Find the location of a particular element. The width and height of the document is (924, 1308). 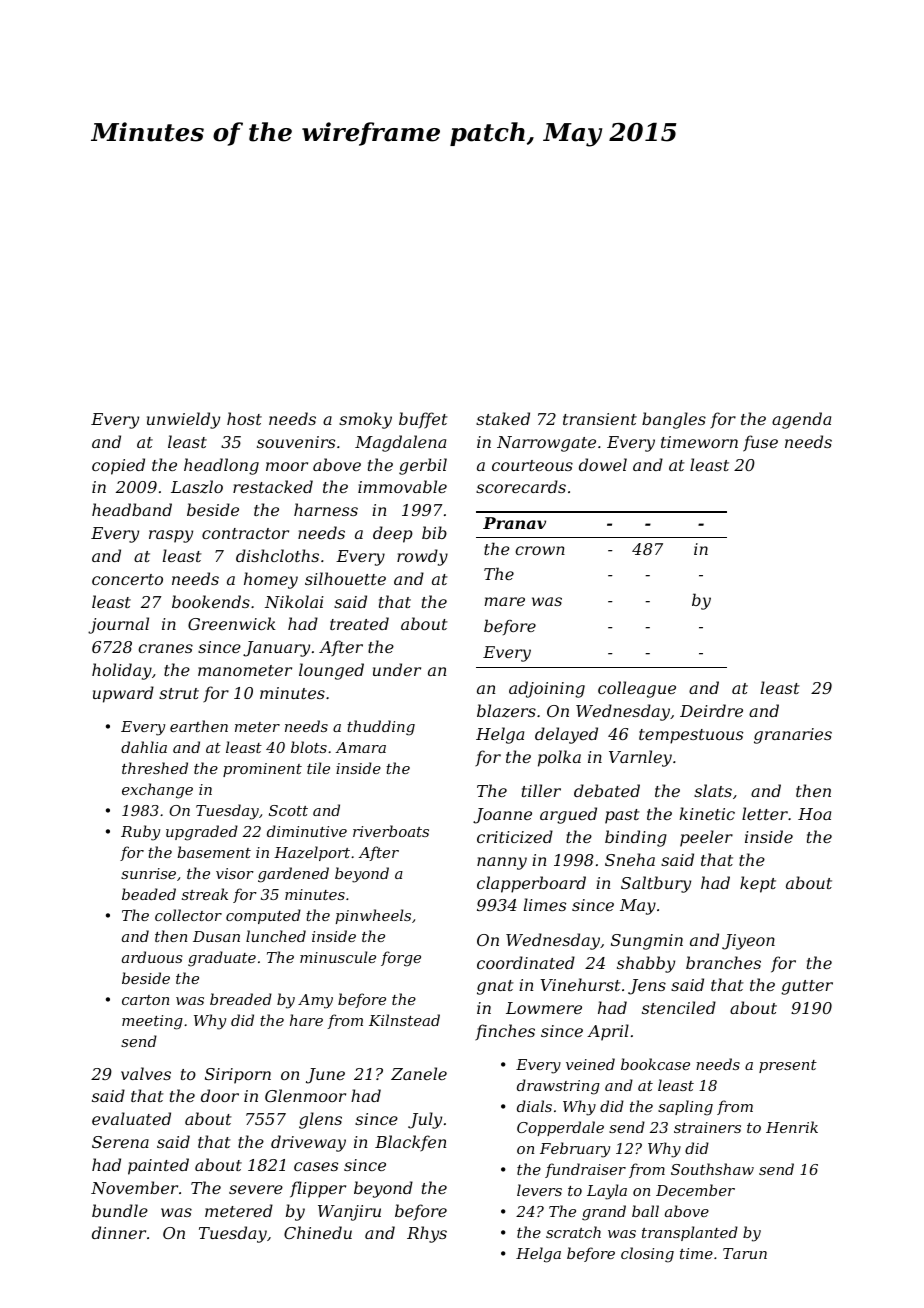

crown is located at coordinates (540, 550).
